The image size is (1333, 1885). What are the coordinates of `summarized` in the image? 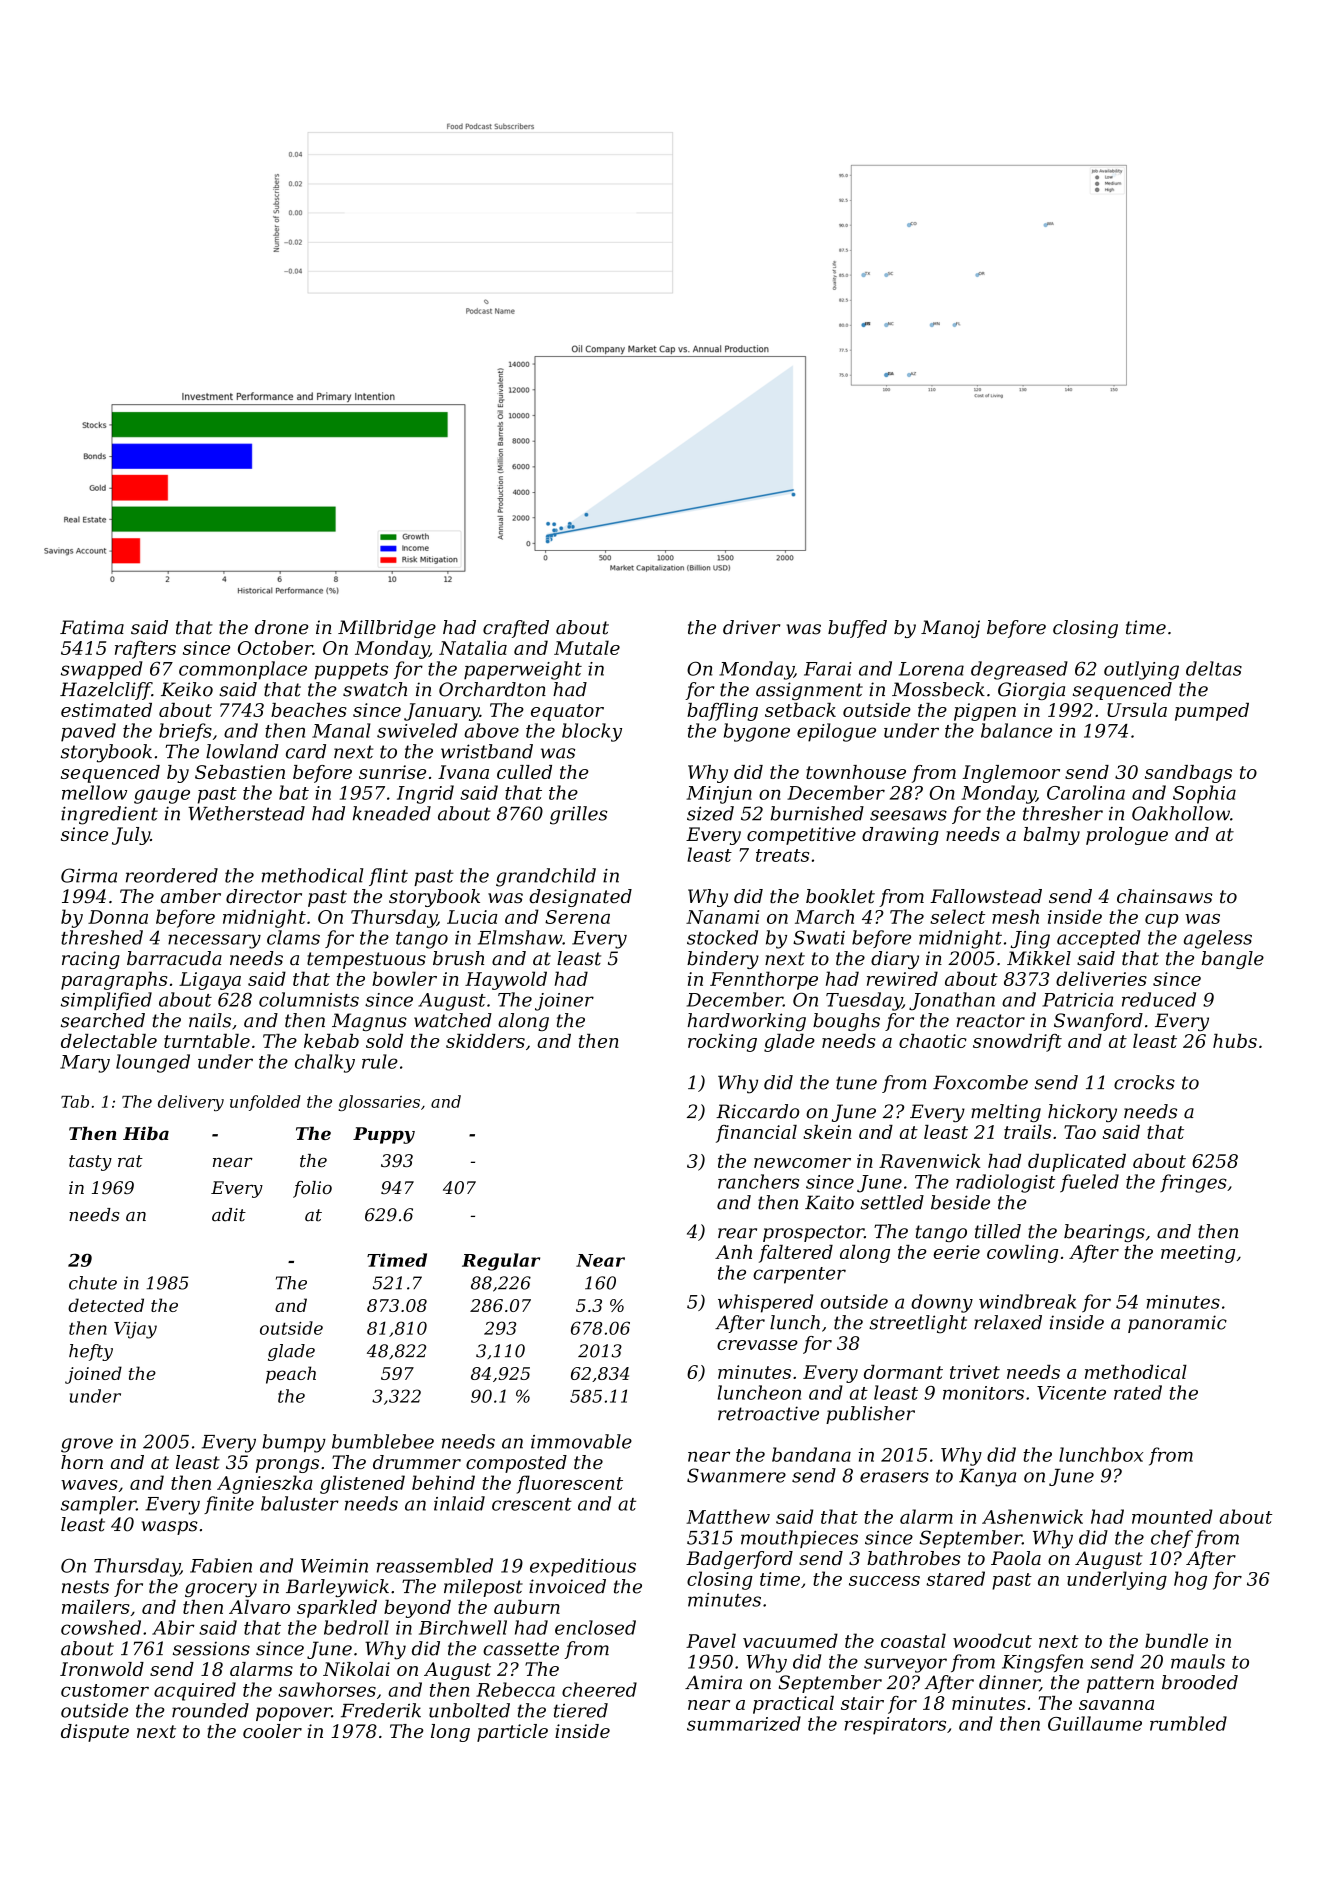 It's located at (744, 1723).
